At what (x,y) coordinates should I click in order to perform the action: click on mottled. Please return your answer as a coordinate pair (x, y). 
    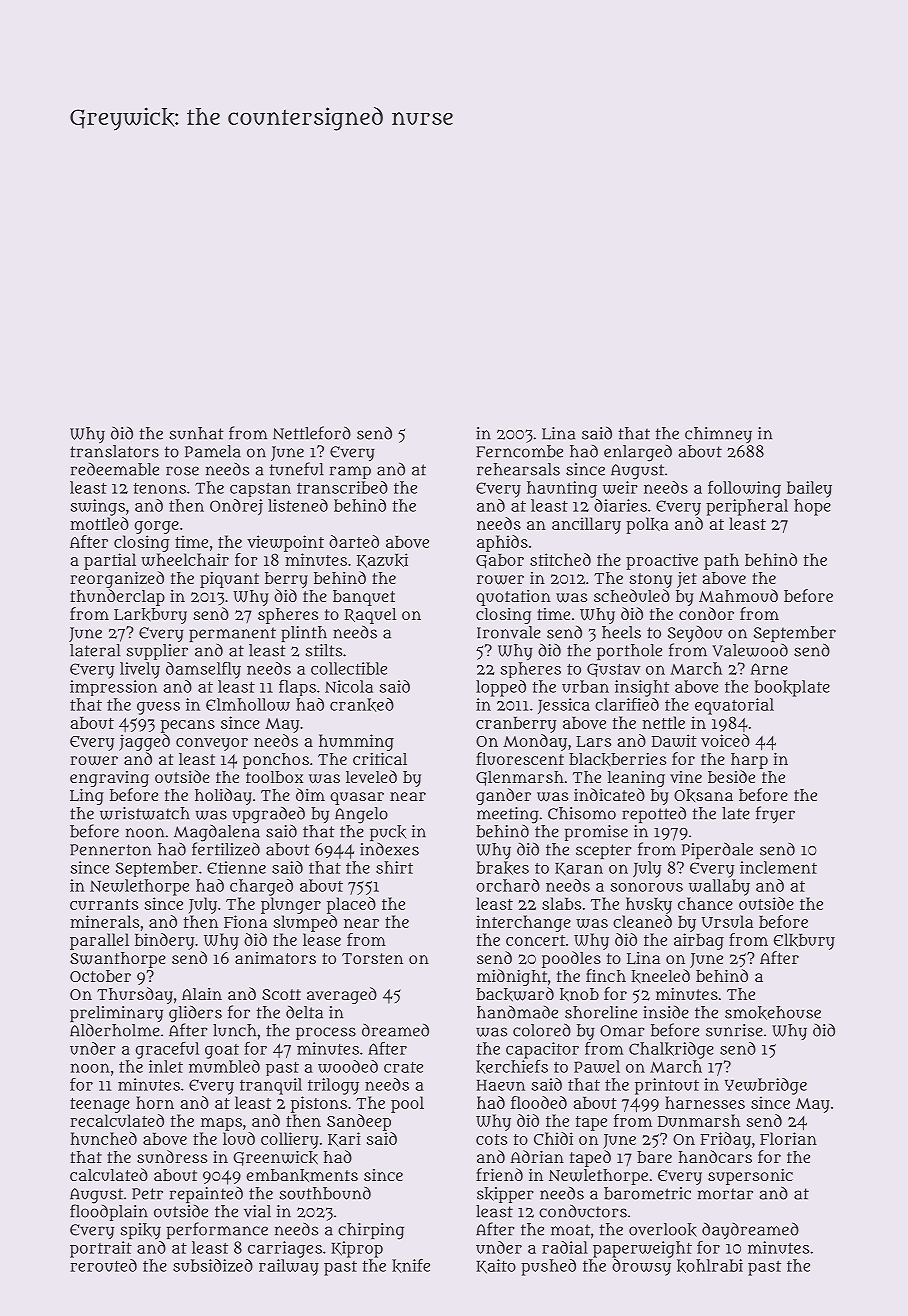
    Looking at the image, I should click on (99, 523).
